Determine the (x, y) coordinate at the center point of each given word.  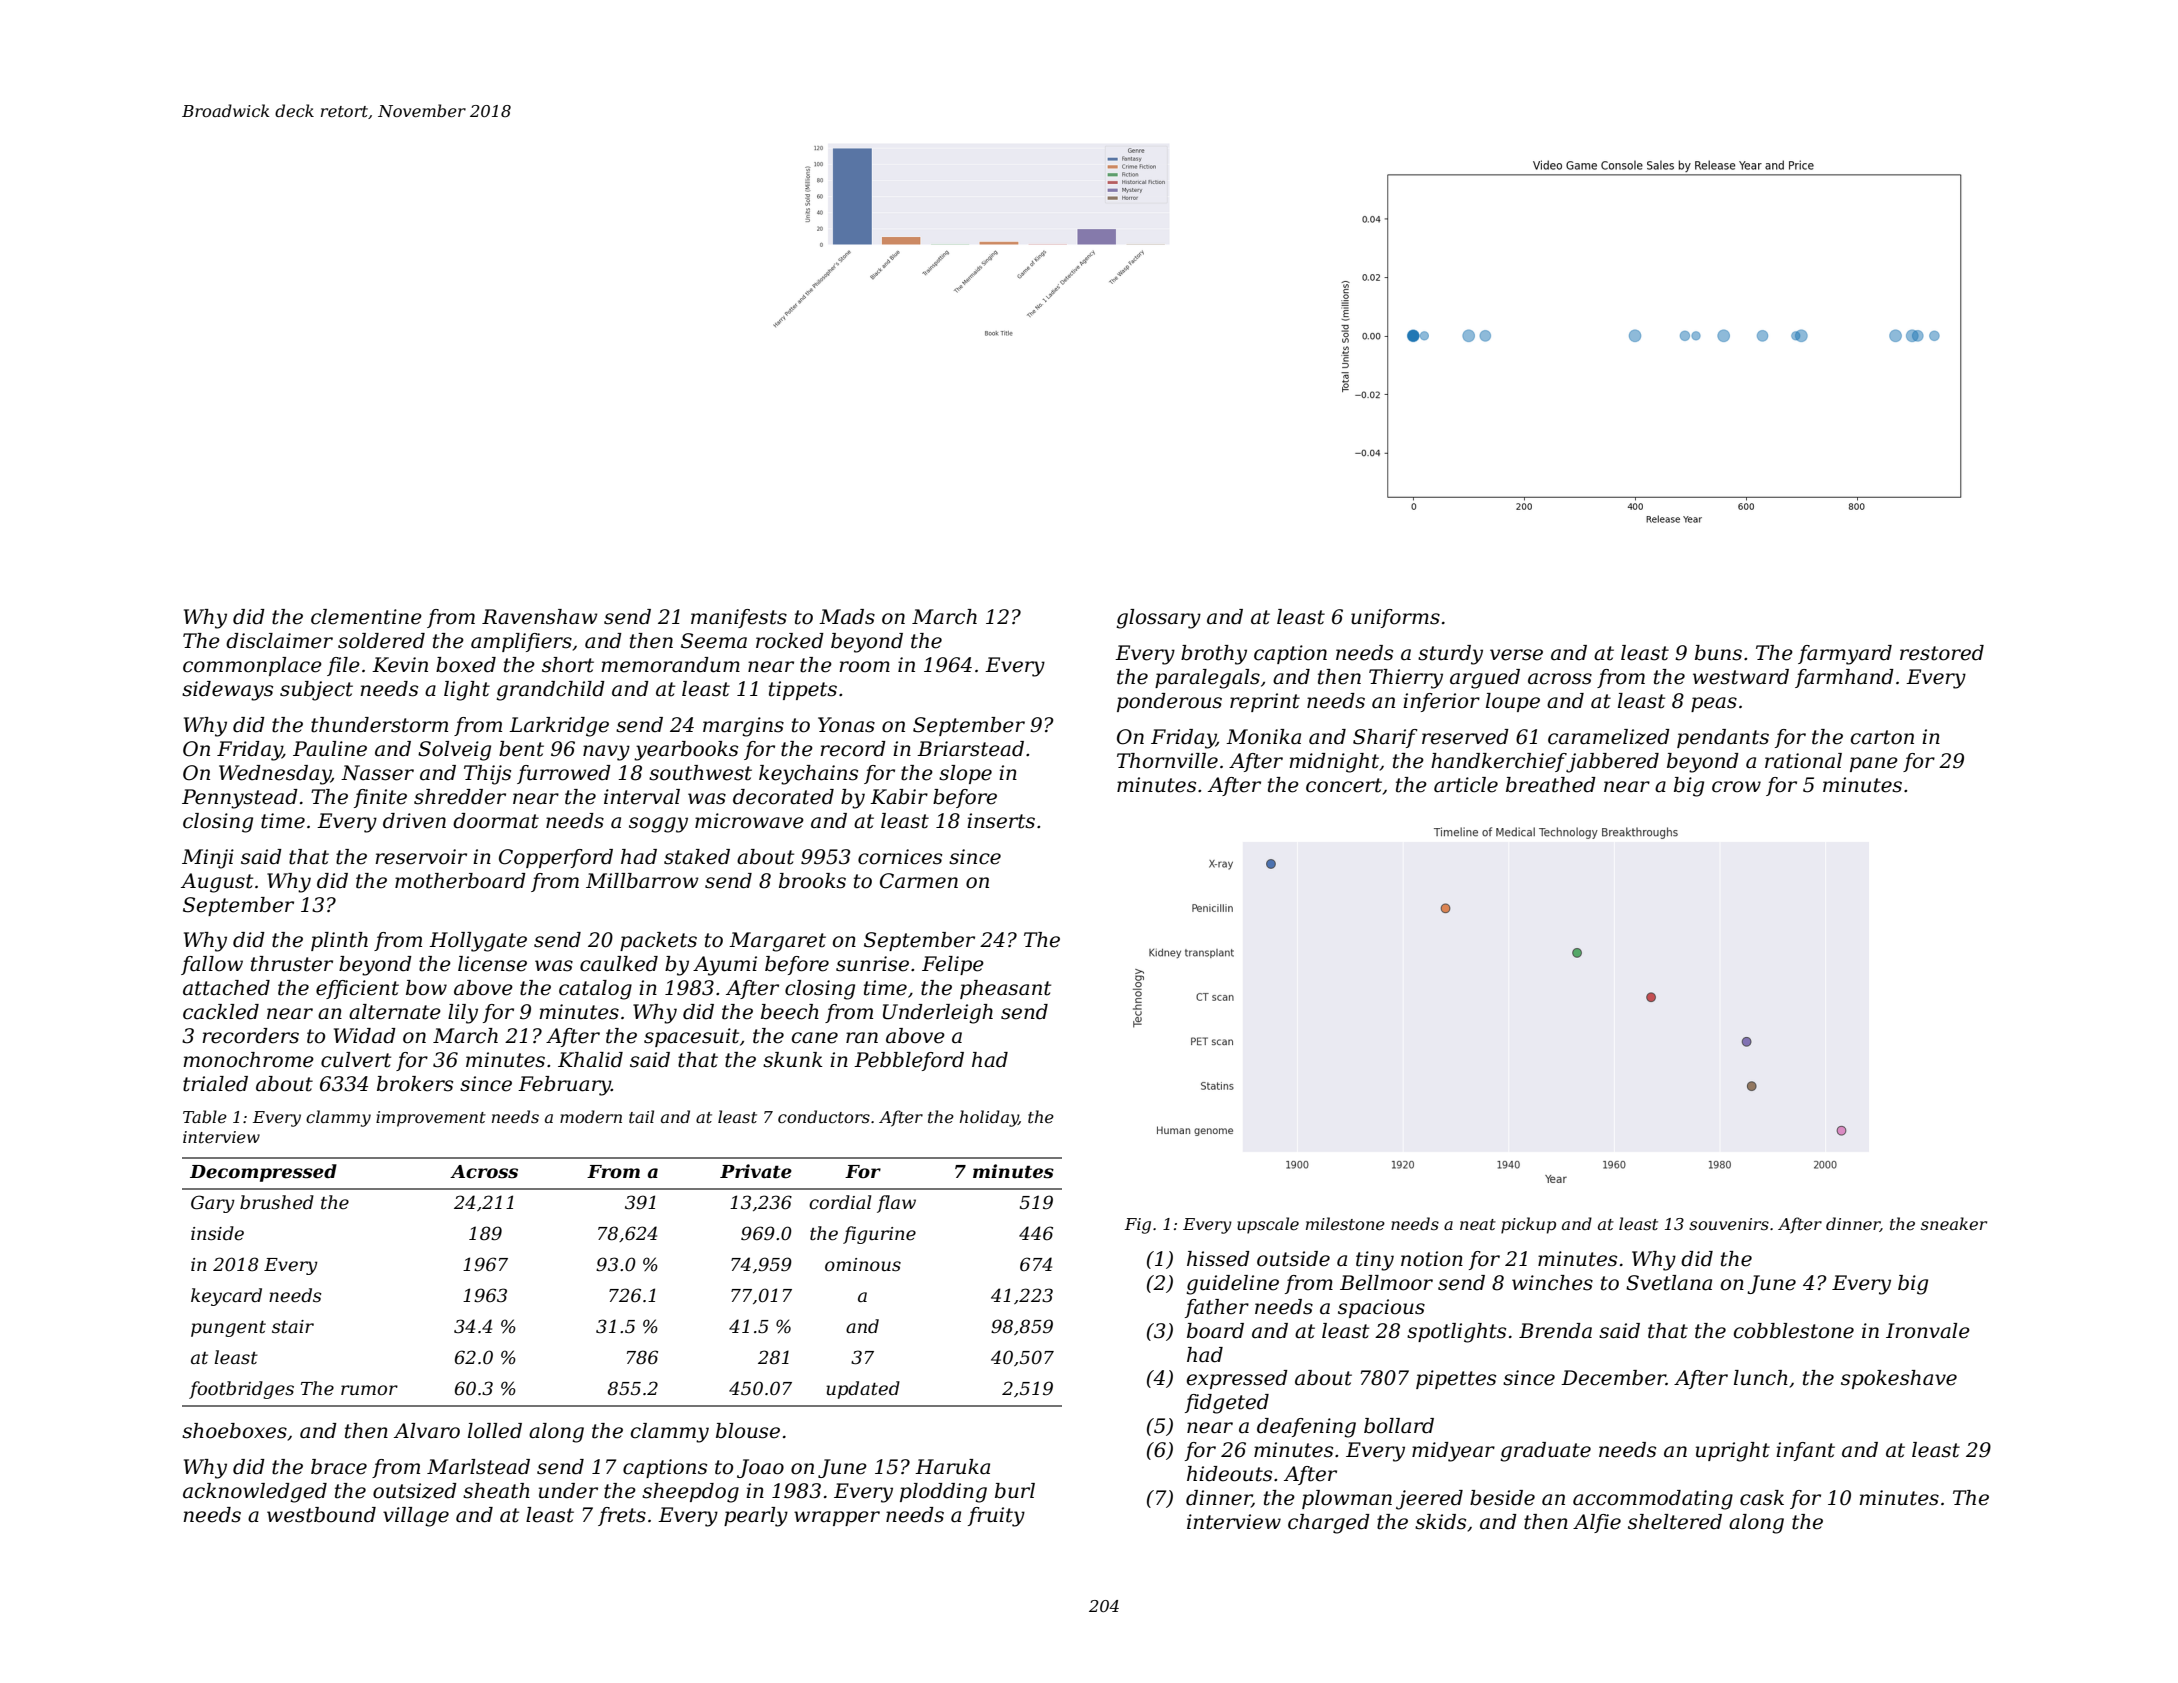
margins (743, 727)
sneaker (1954, 1223)
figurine (879, 1235)
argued (1485, 679)
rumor (369, 1390)
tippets (803, 690)
